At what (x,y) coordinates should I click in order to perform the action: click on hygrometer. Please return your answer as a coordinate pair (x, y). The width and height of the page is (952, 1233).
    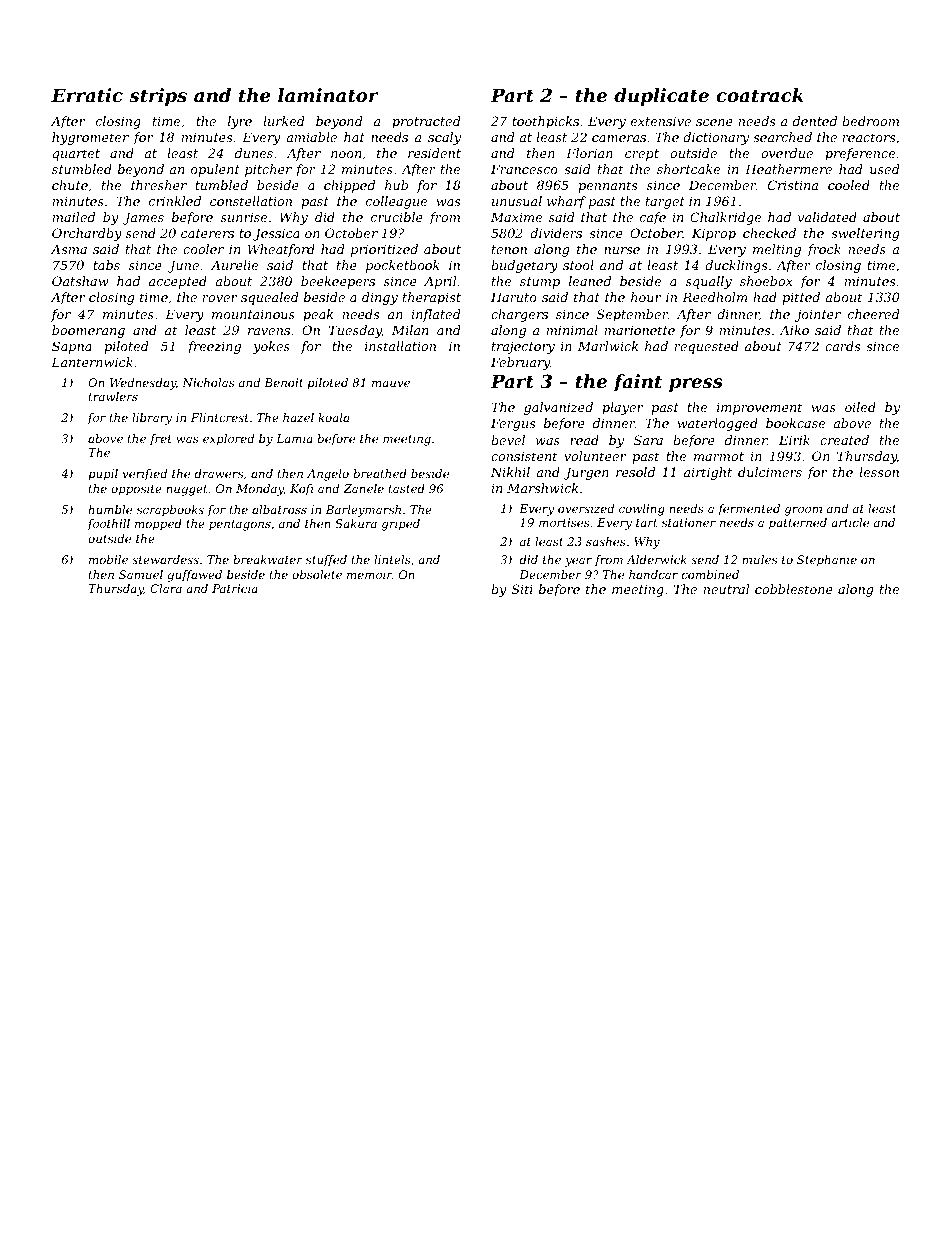
    Looking at the image, I should click on (90, 138).
